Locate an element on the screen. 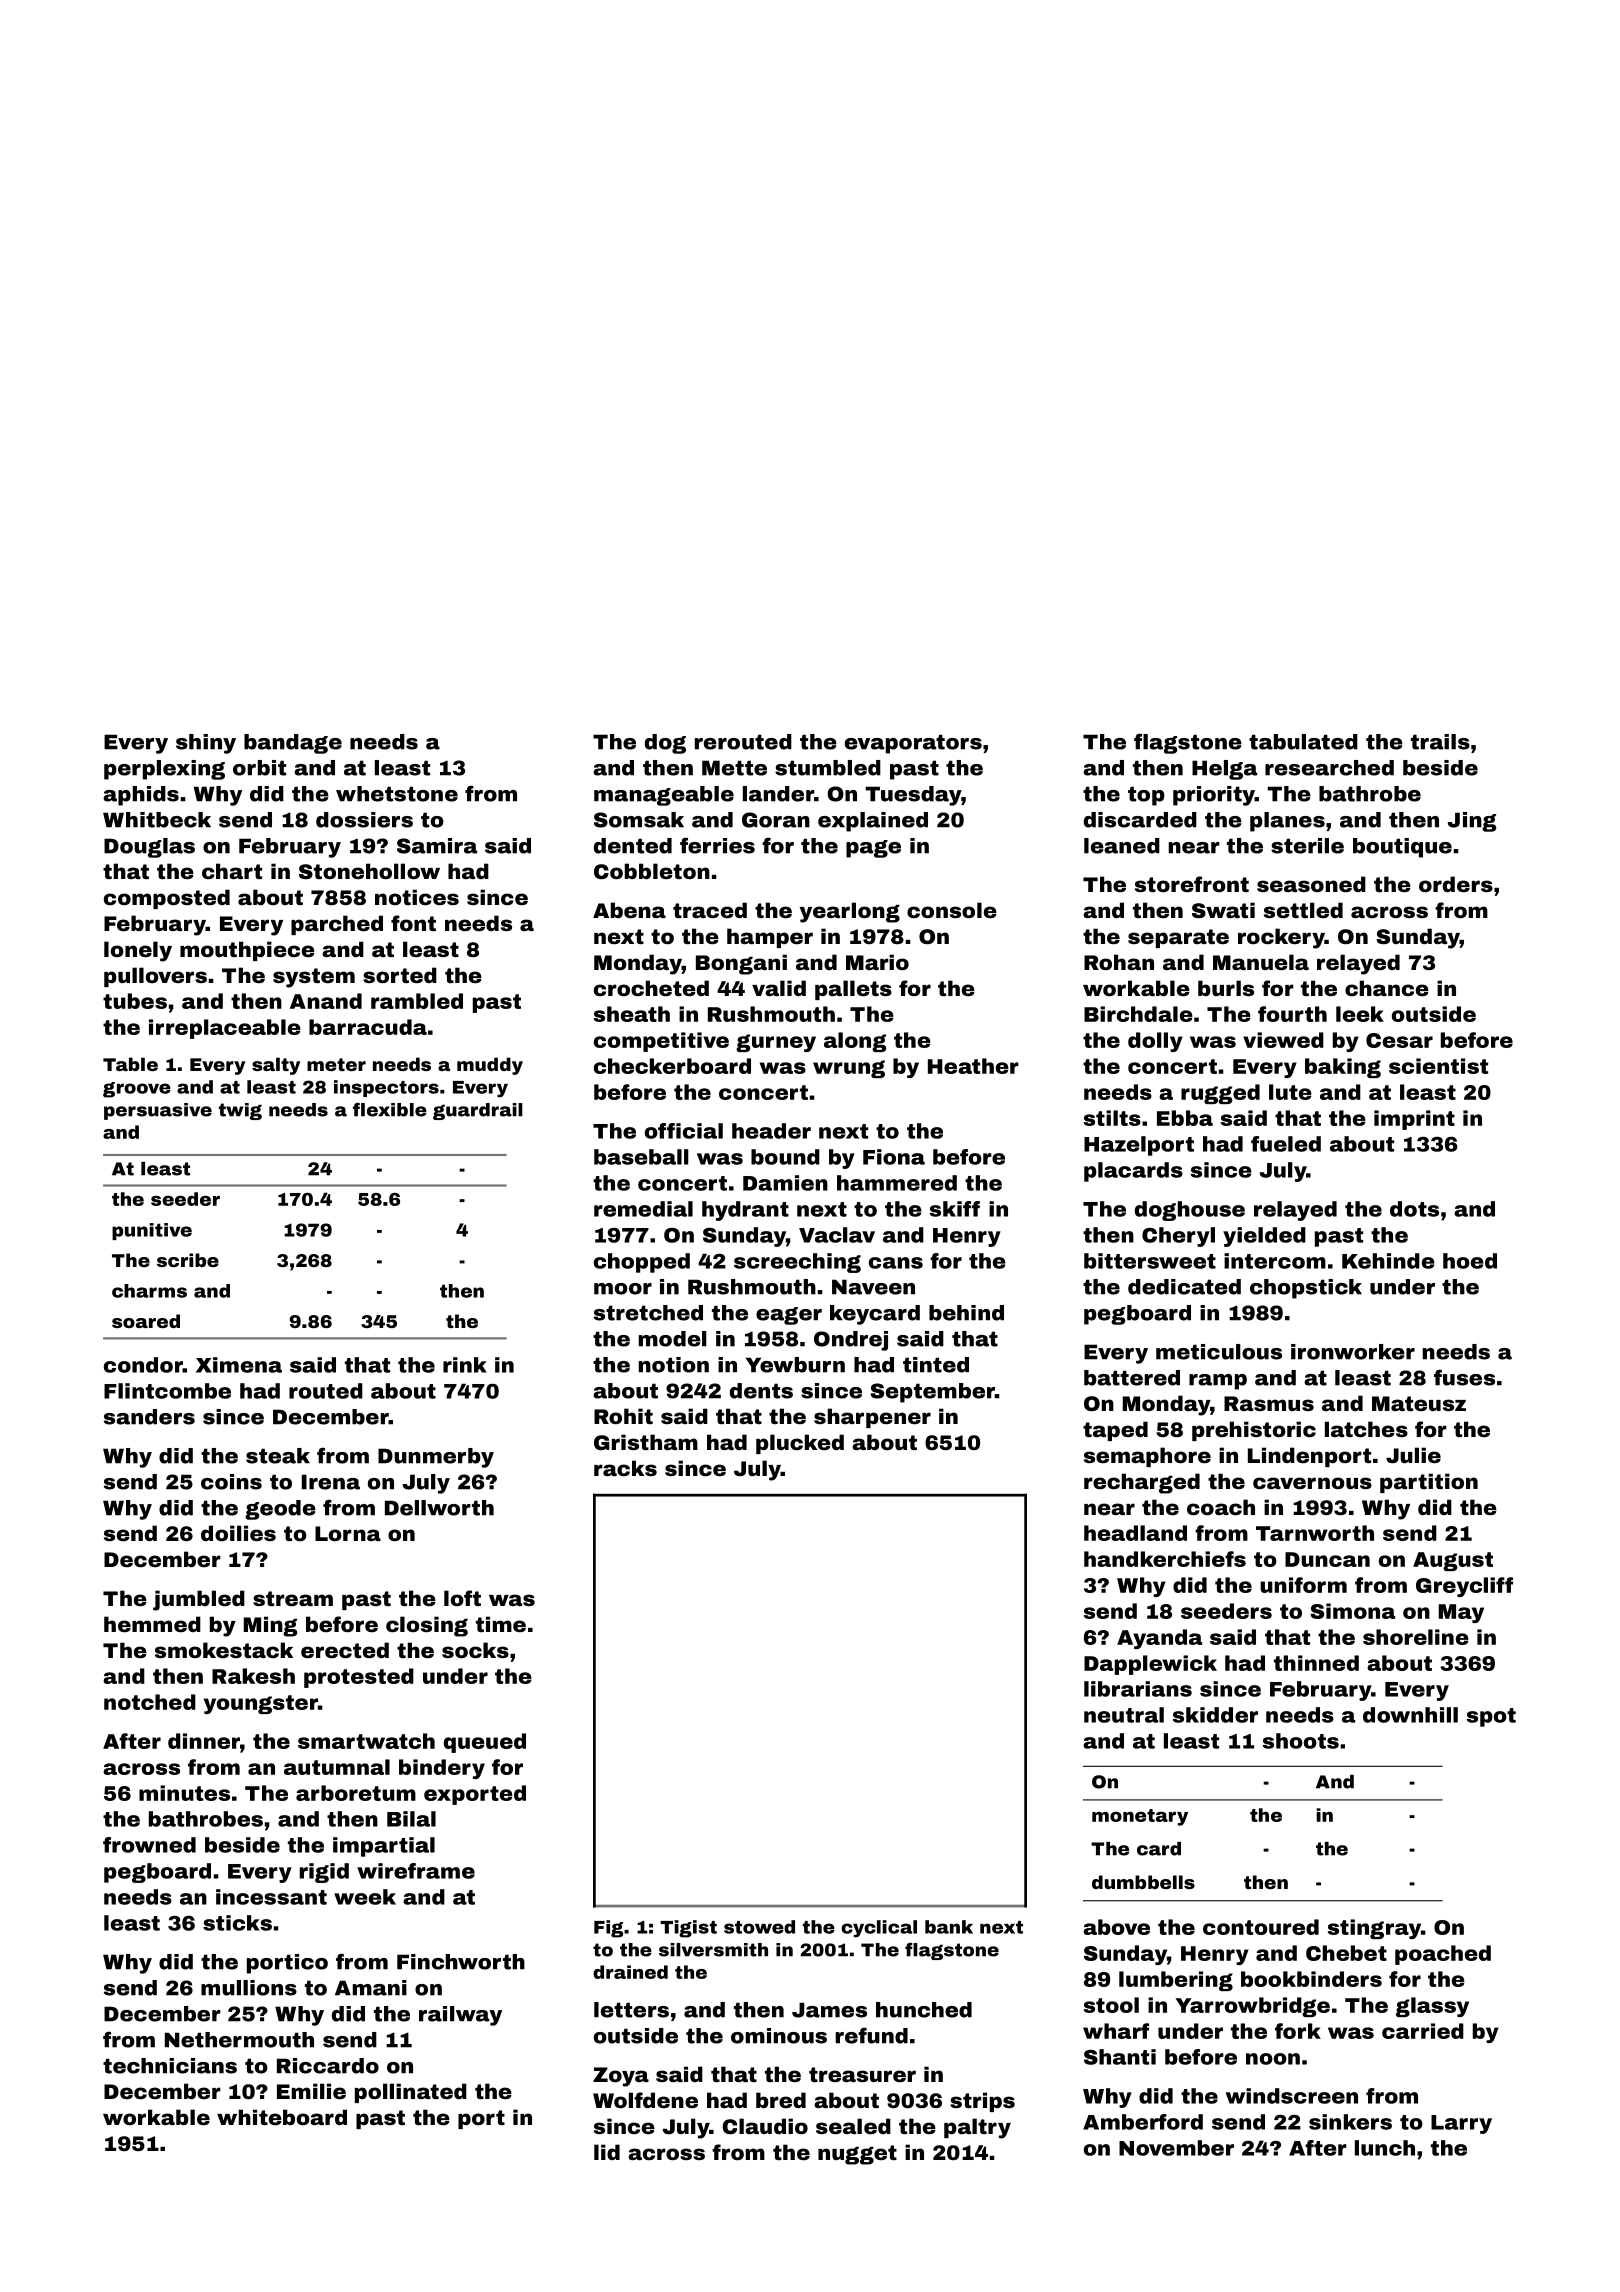 The height and width of the screenshot is (2292, 1620). Abena is located at coordinates (629, 910).
